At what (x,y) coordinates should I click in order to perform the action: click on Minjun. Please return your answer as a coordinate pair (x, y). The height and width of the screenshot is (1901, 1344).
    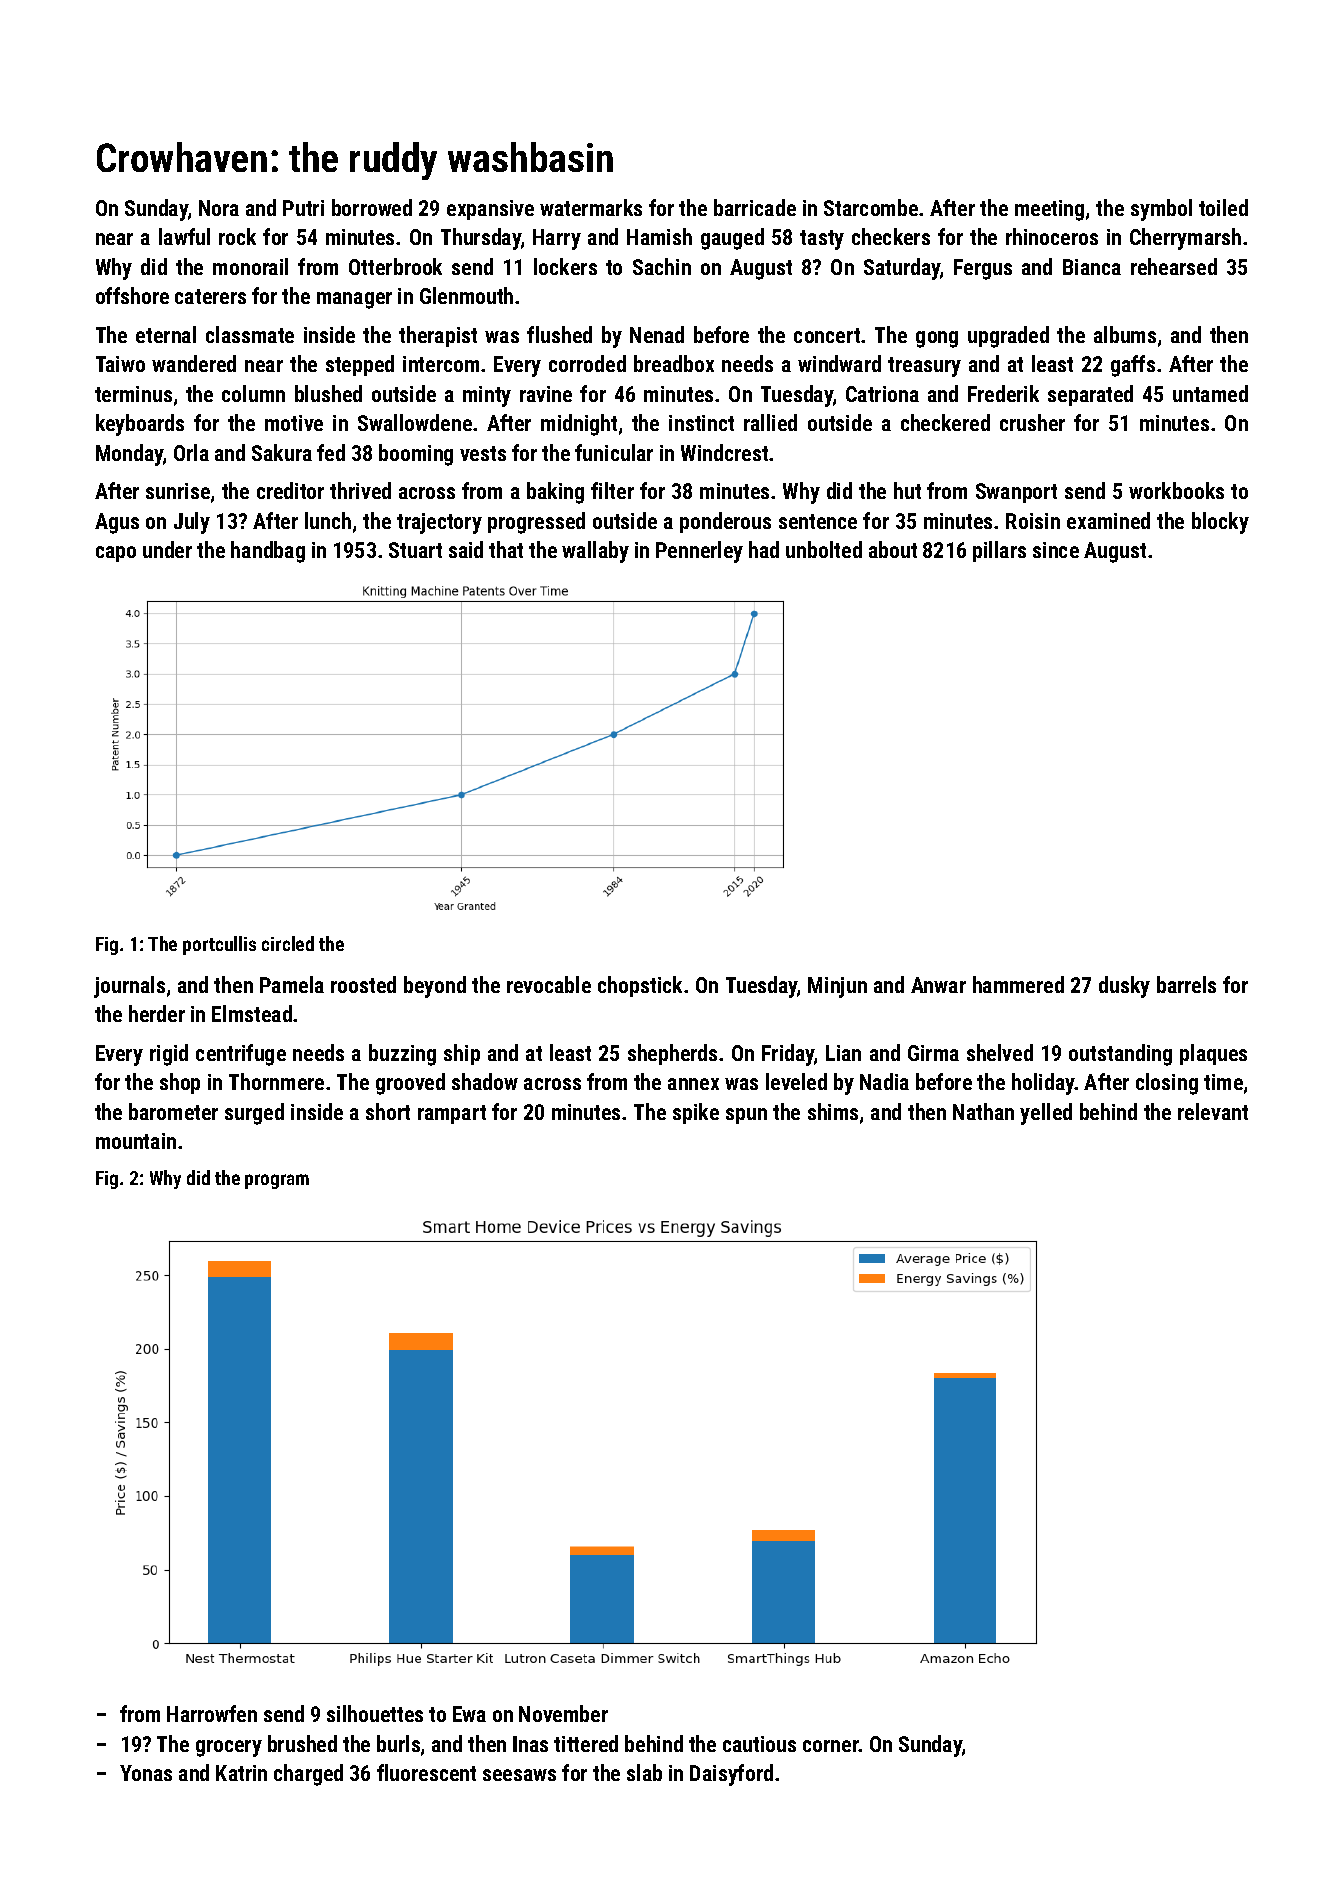
    Looking at the image, I should click on (837, 987).
